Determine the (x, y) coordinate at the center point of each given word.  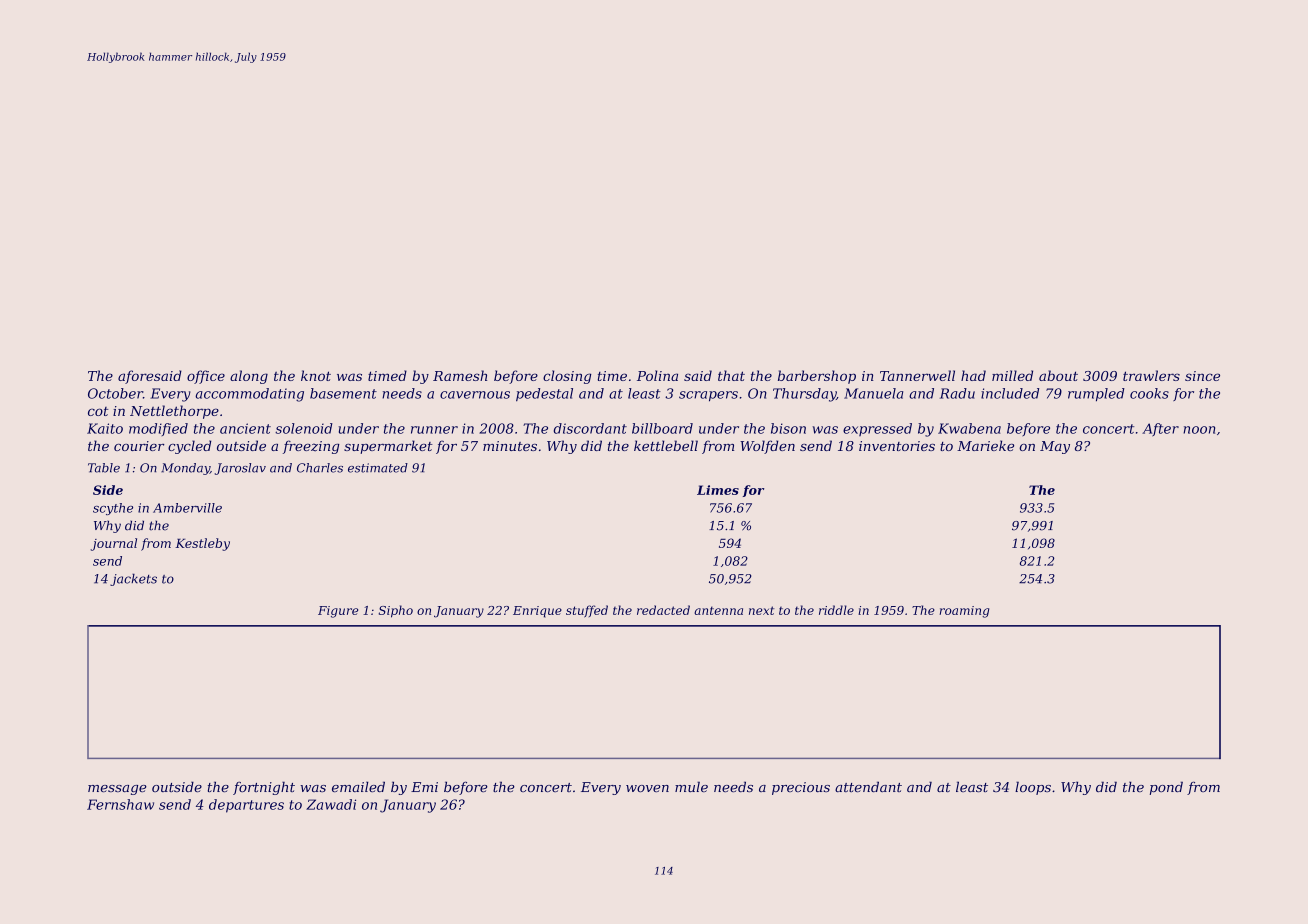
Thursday (804, 395)
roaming (964, 612)
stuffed (587, 611)
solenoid (304, 428)
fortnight (264, 788)
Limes (718, 490)
